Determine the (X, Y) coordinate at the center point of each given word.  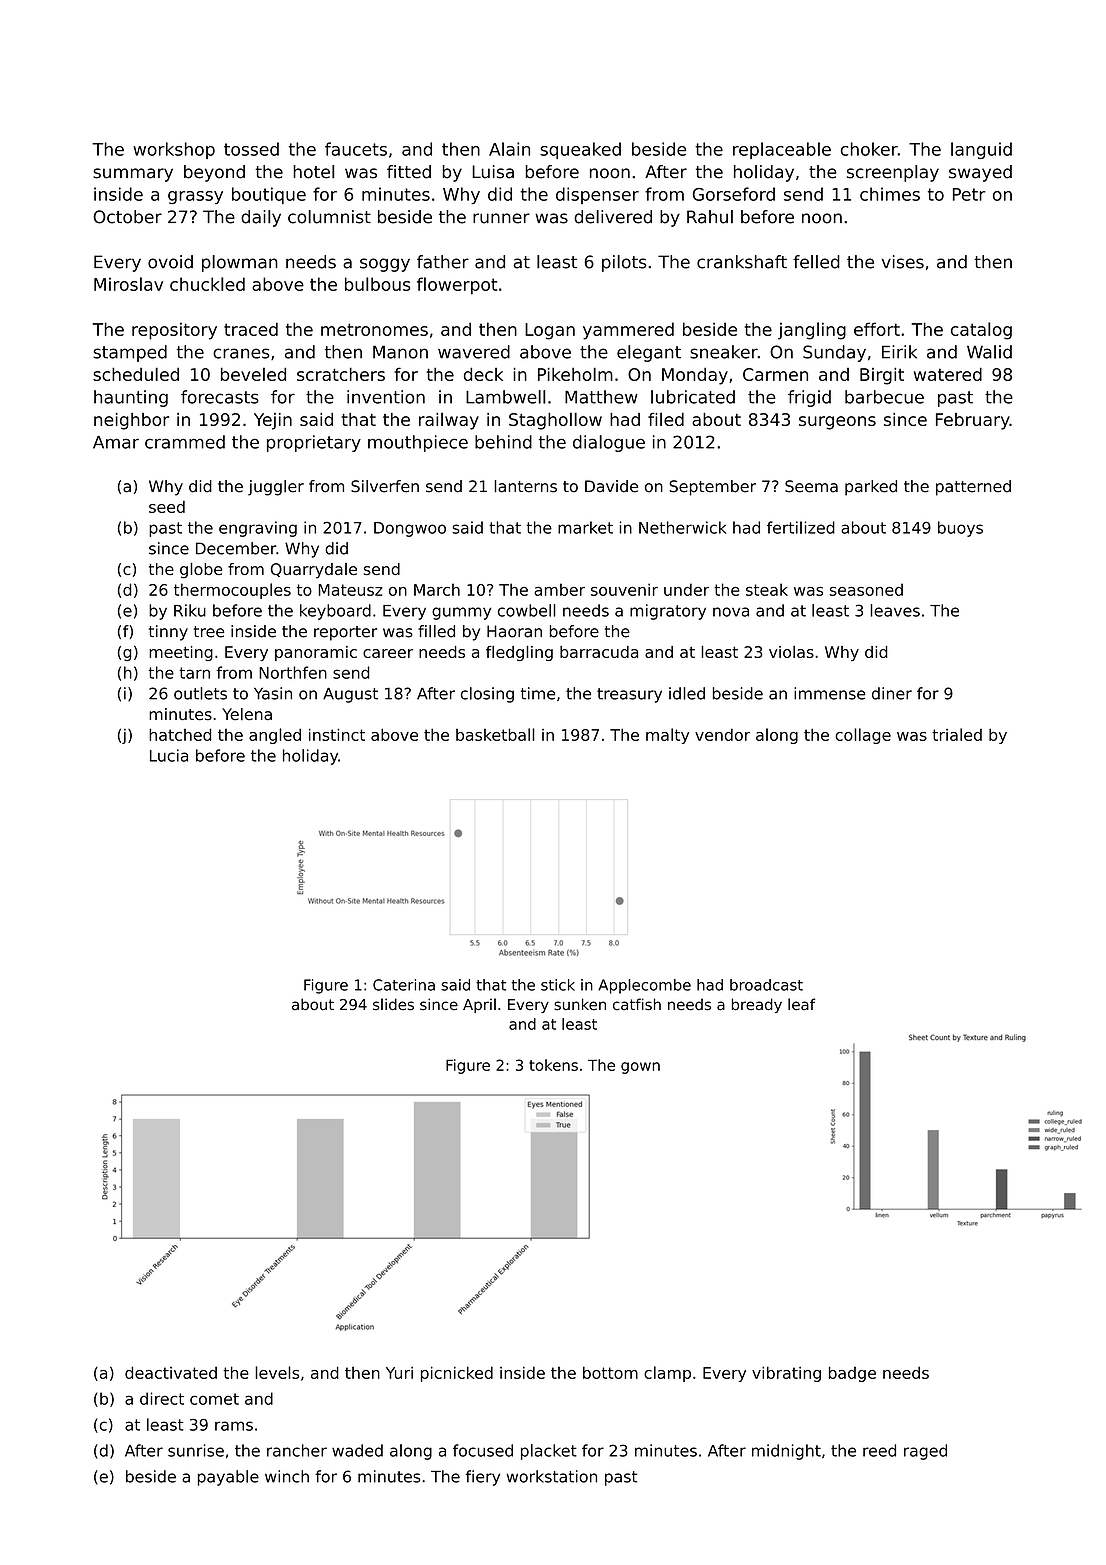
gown (640, 1068)
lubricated (693, 397)
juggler (276, 488)
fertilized (801, 527)
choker (869, 149)
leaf (801, 1004)
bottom (610, 1372)
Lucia (169, 755)
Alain (509, 149)
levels (277, 1372)
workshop (174, 150)
